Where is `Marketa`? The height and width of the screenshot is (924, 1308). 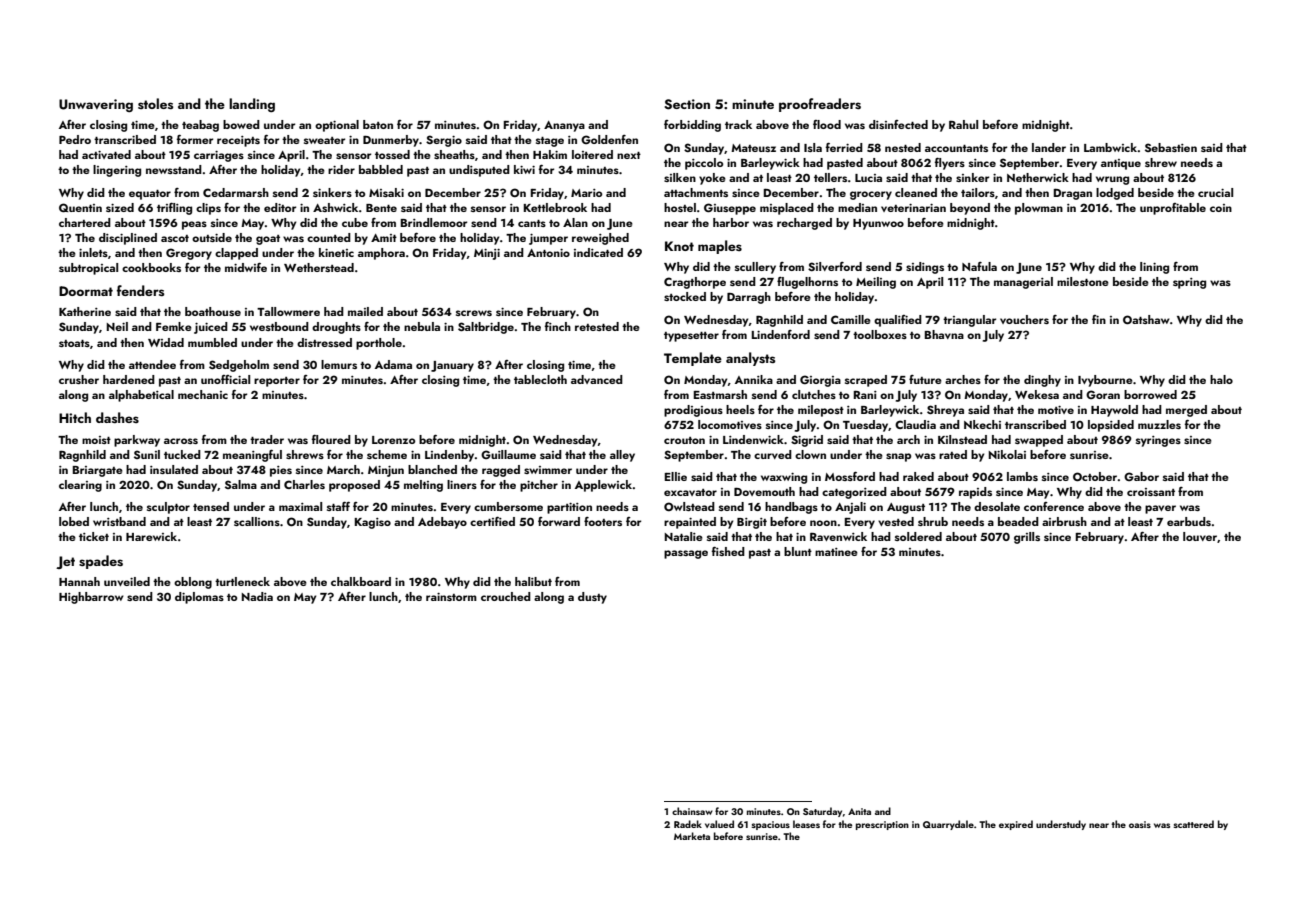 Marketa is located at coordinates (692, 836).
